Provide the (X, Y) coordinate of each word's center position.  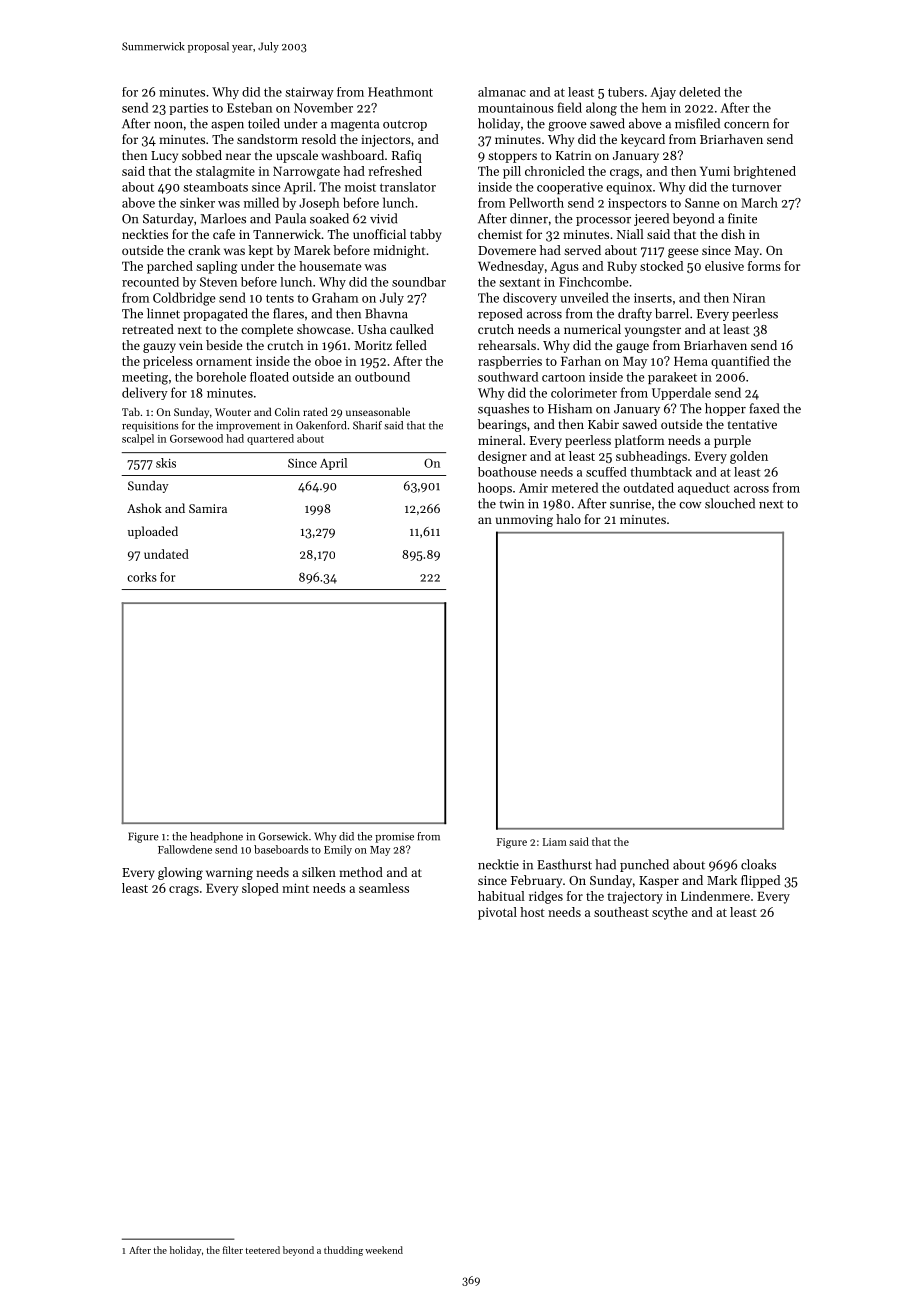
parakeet (672, 378)
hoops (495, 488)
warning (229, 874)
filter (233, 1250)
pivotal (497, 913)
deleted (700, 92)
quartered (270, 439)
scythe (670, 913)
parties (188, 109)
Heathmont (400, 92)
